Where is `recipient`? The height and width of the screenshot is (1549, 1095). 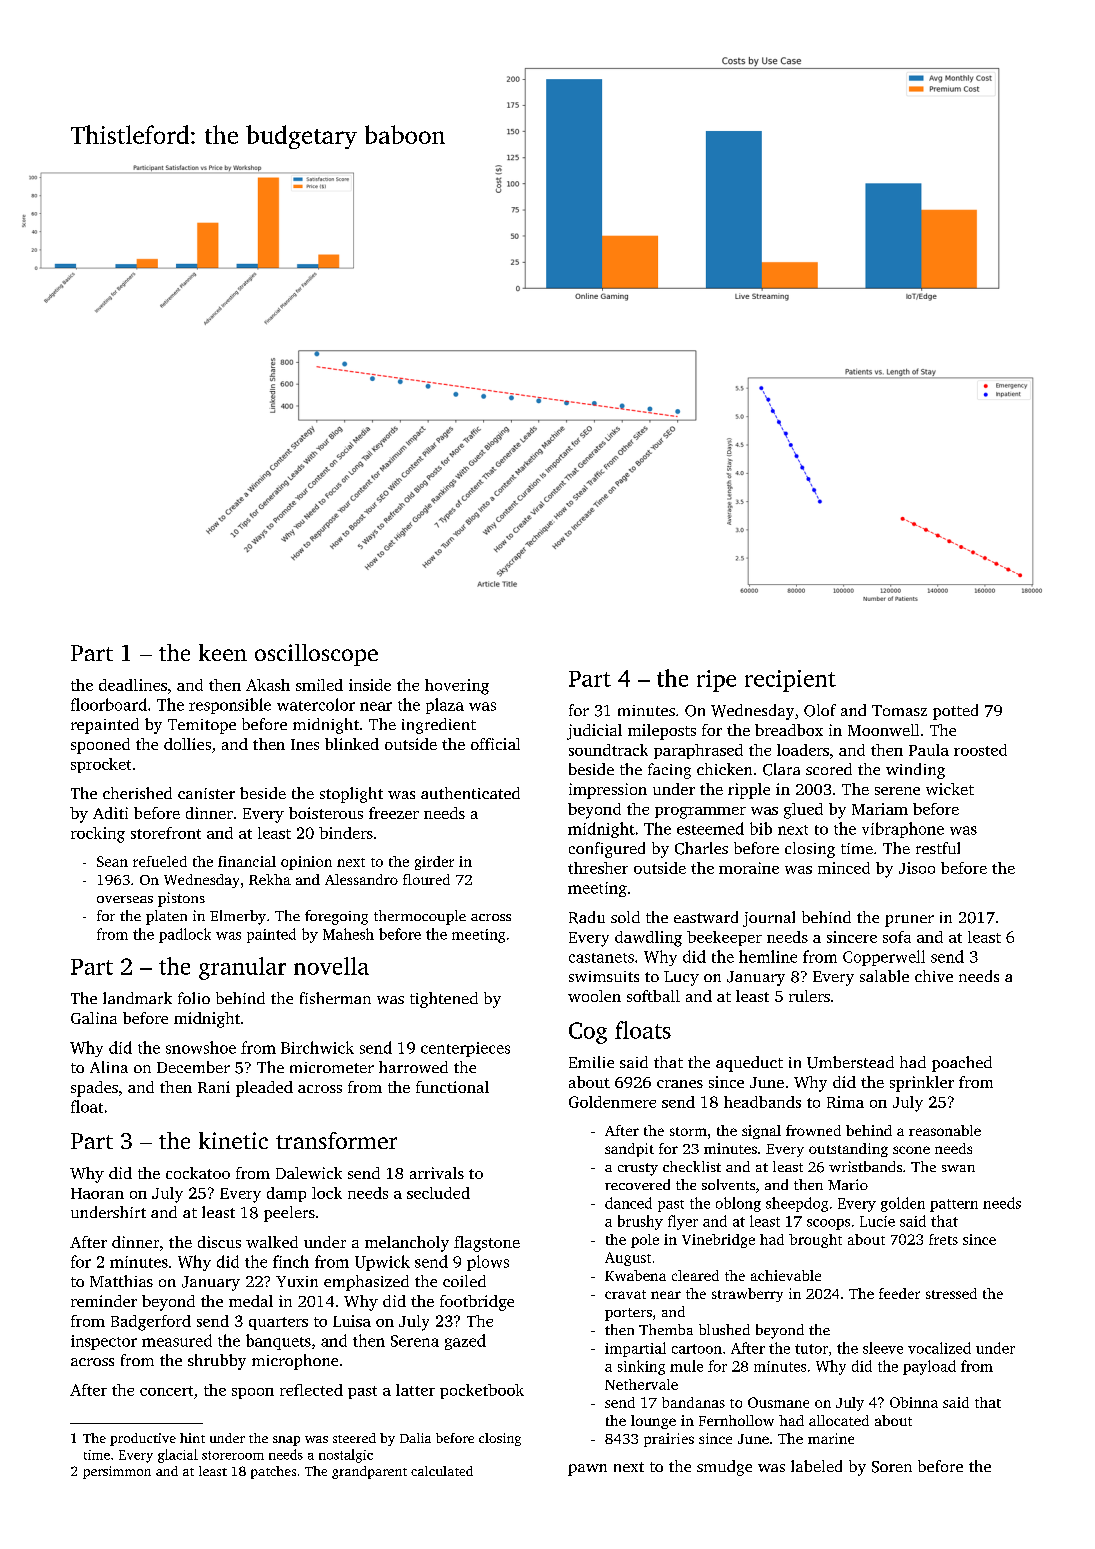
recipient is located at coordinates (790, 681).
